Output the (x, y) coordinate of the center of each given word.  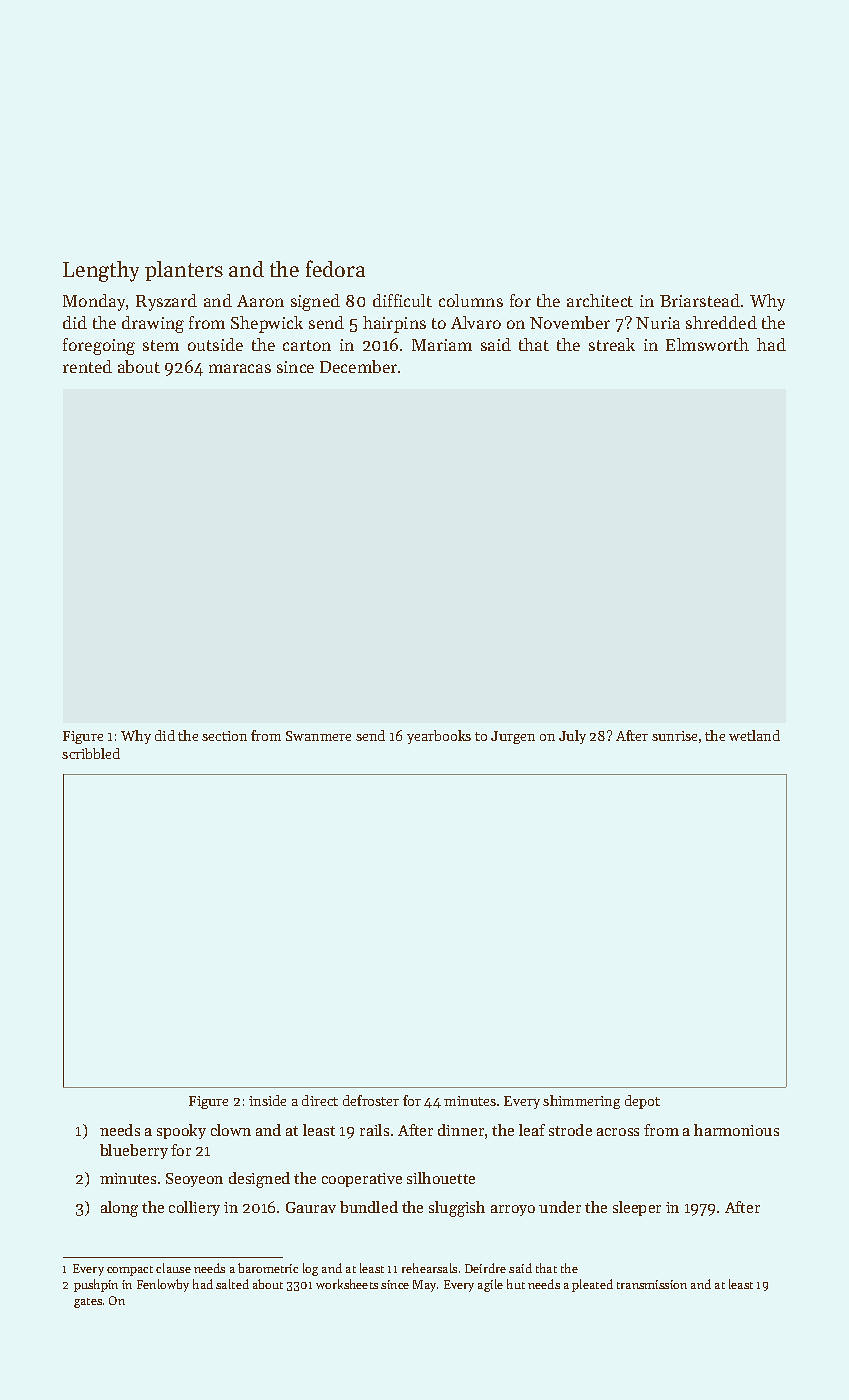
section (224, 736)
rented (87, 366)
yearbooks (439, 737)
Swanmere (318, 736)
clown (231, 1130)
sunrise (674, 736)
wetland (754, 735)
